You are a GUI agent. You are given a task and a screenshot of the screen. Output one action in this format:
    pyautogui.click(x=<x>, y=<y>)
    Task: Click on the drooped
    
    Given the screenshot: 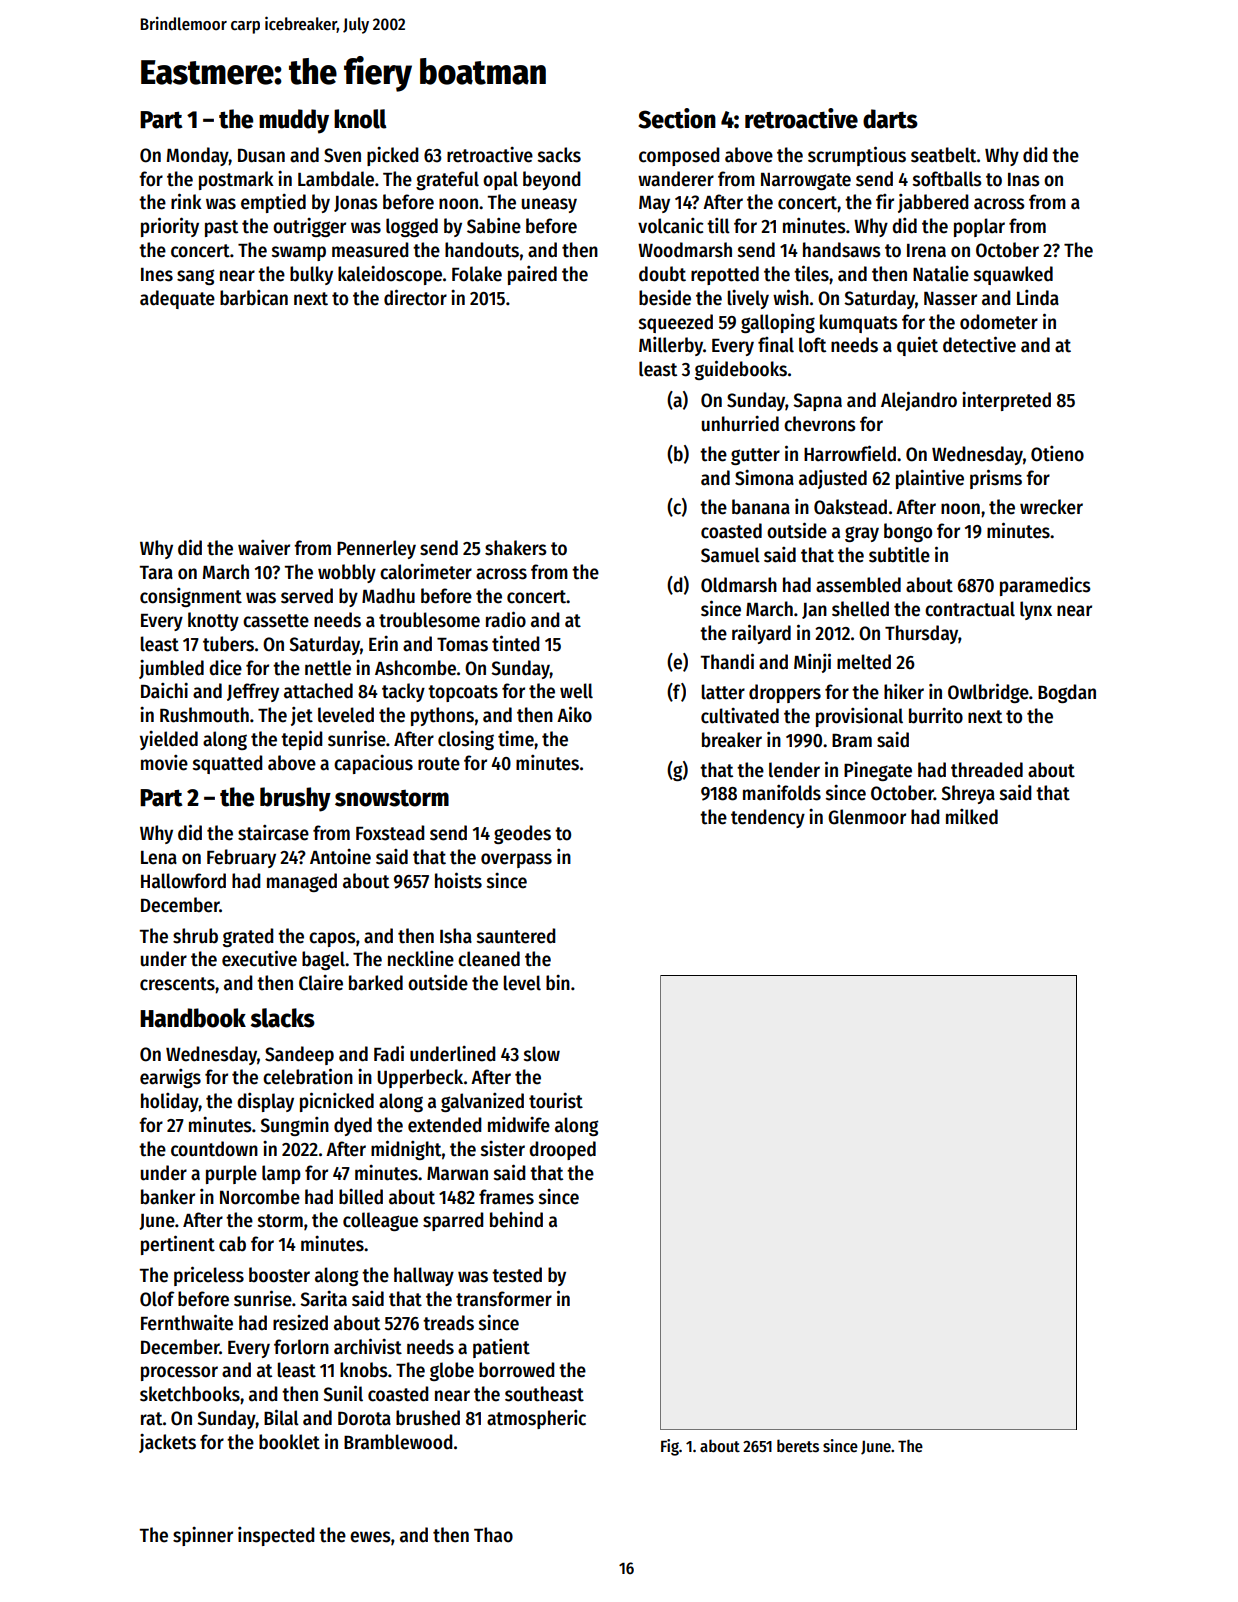 What is the action you would take?
    pyautogui.click(x=562, y=1150)
